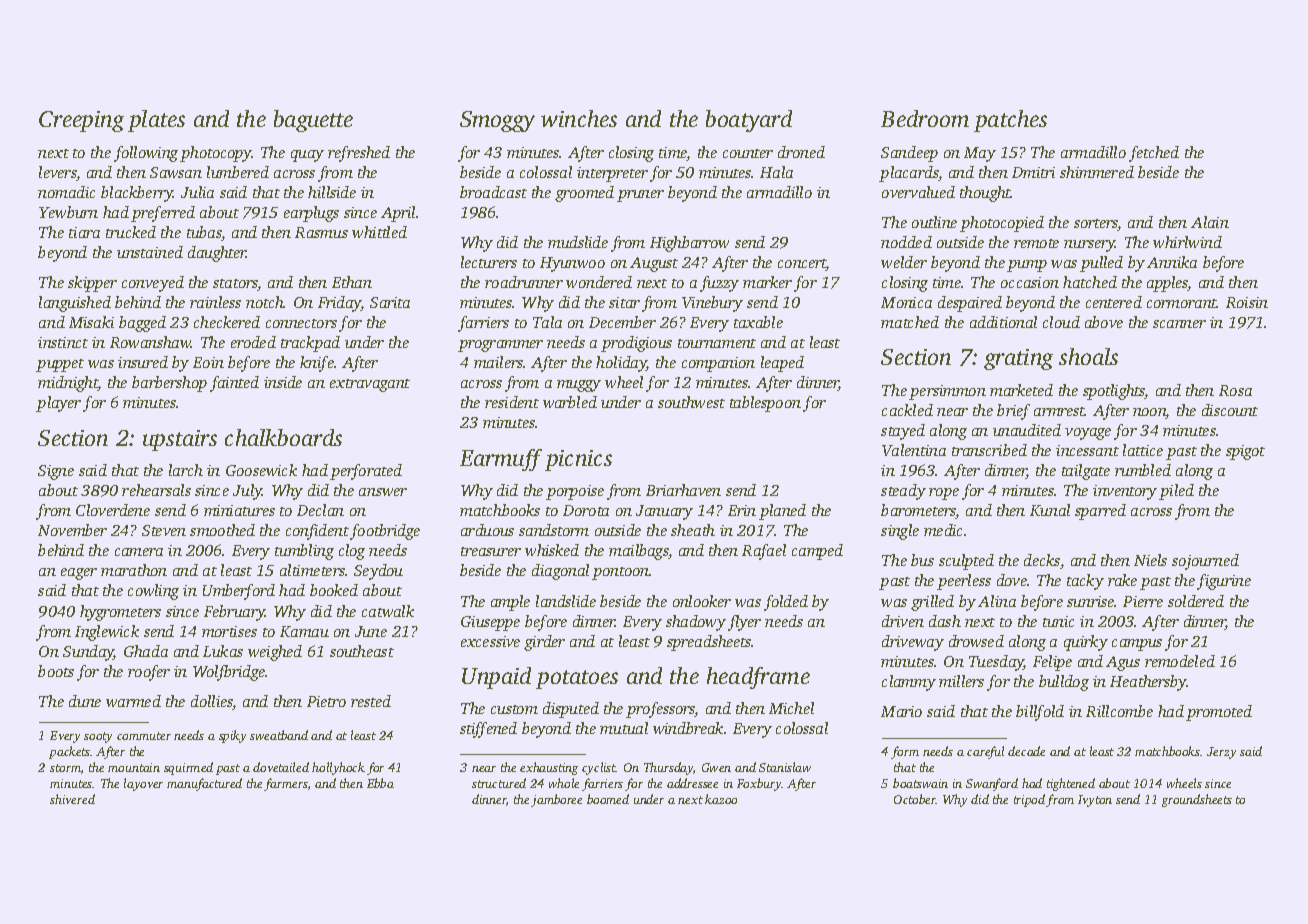 The height and width of the document is (924, 1308). What do you see at coordinates (910, 322) in the document?
I see `matched` at bounding box center [910, 322].
